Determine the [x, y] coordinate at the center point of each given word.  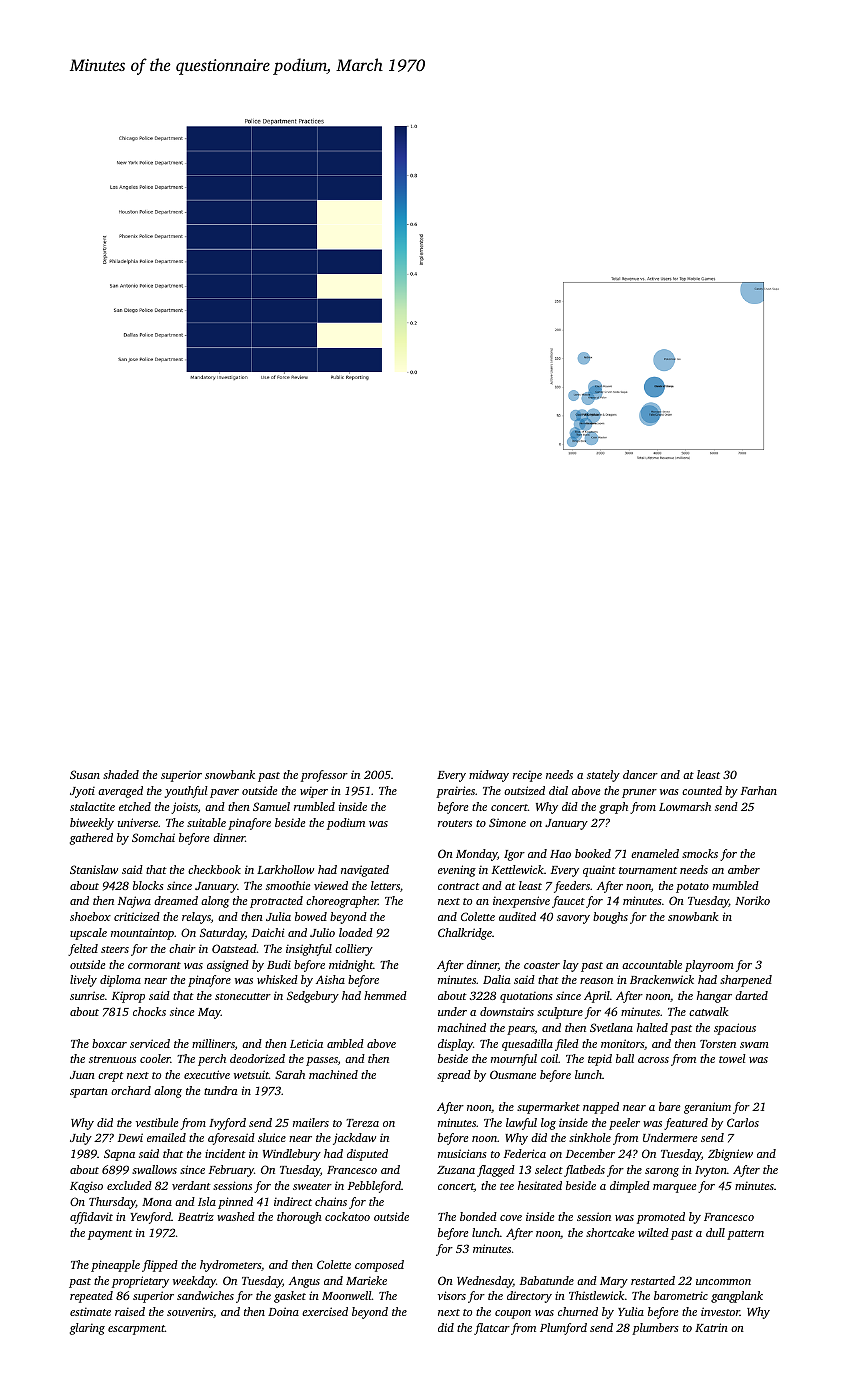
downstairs [507, 1011]
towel [732, 1058]
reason [596, 981]
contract [459, 886]
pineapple [115, 1266]
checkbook [214, 869]
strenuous [112, 1059]
